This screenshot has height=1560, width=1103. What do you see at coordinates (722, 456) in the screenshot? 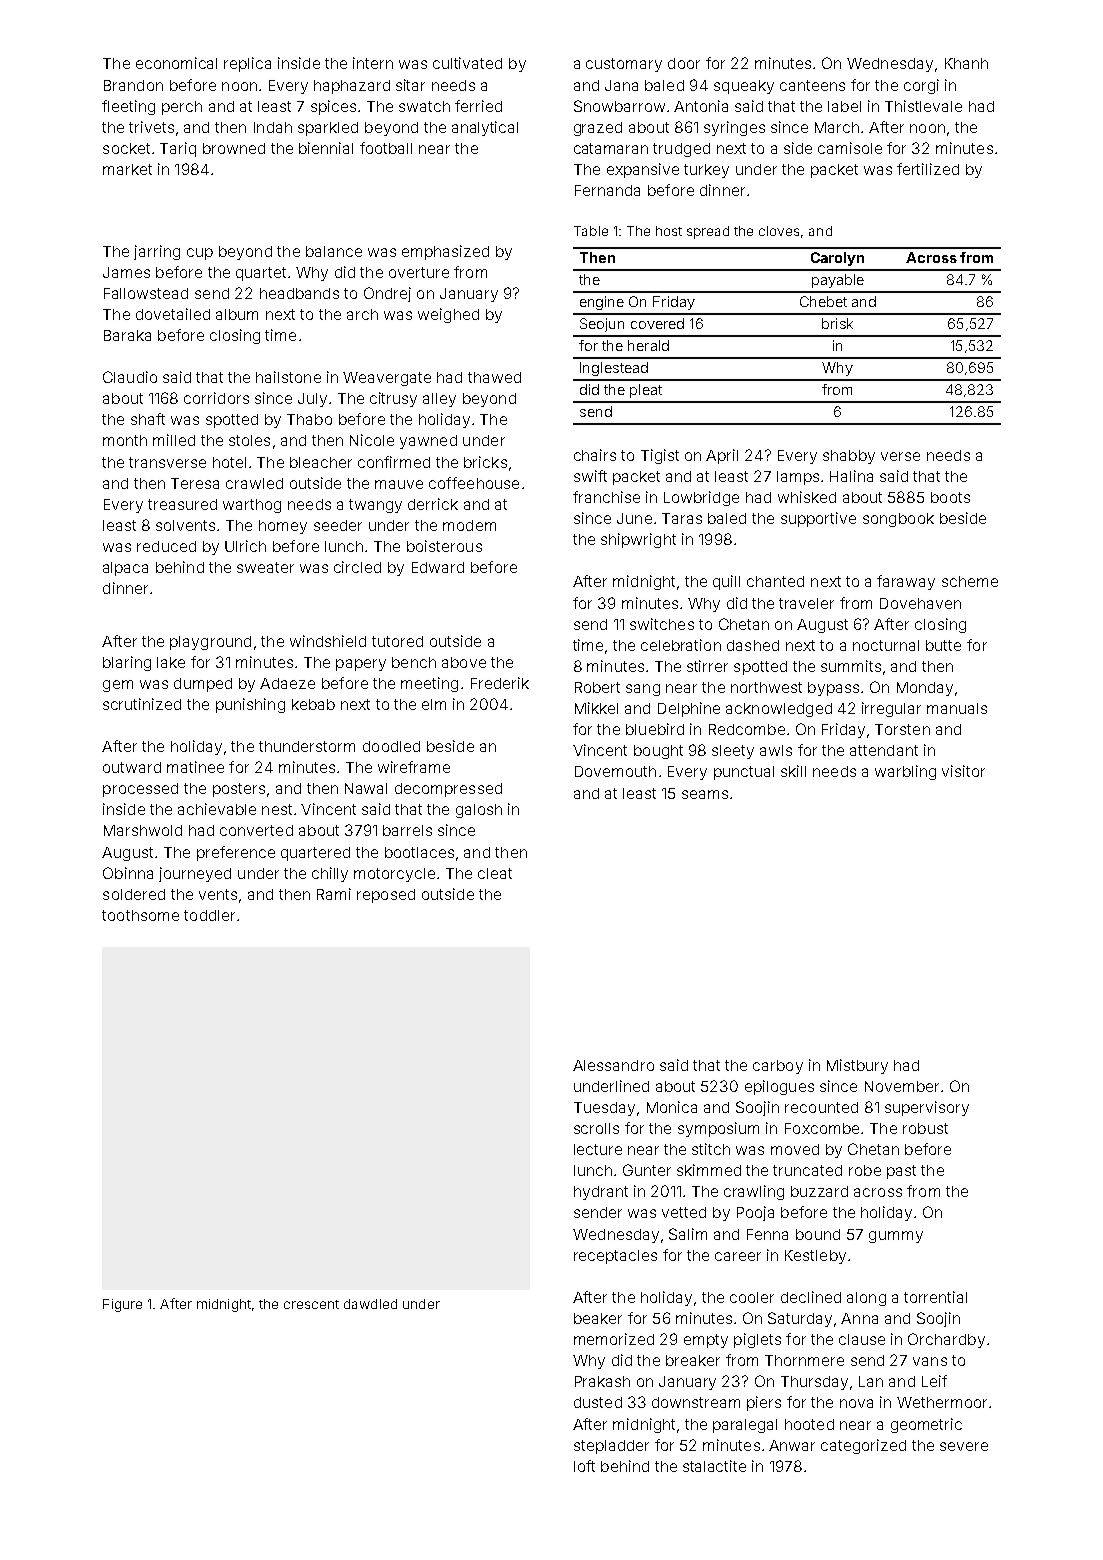
I see `April` at bounding box center [722, 456].
